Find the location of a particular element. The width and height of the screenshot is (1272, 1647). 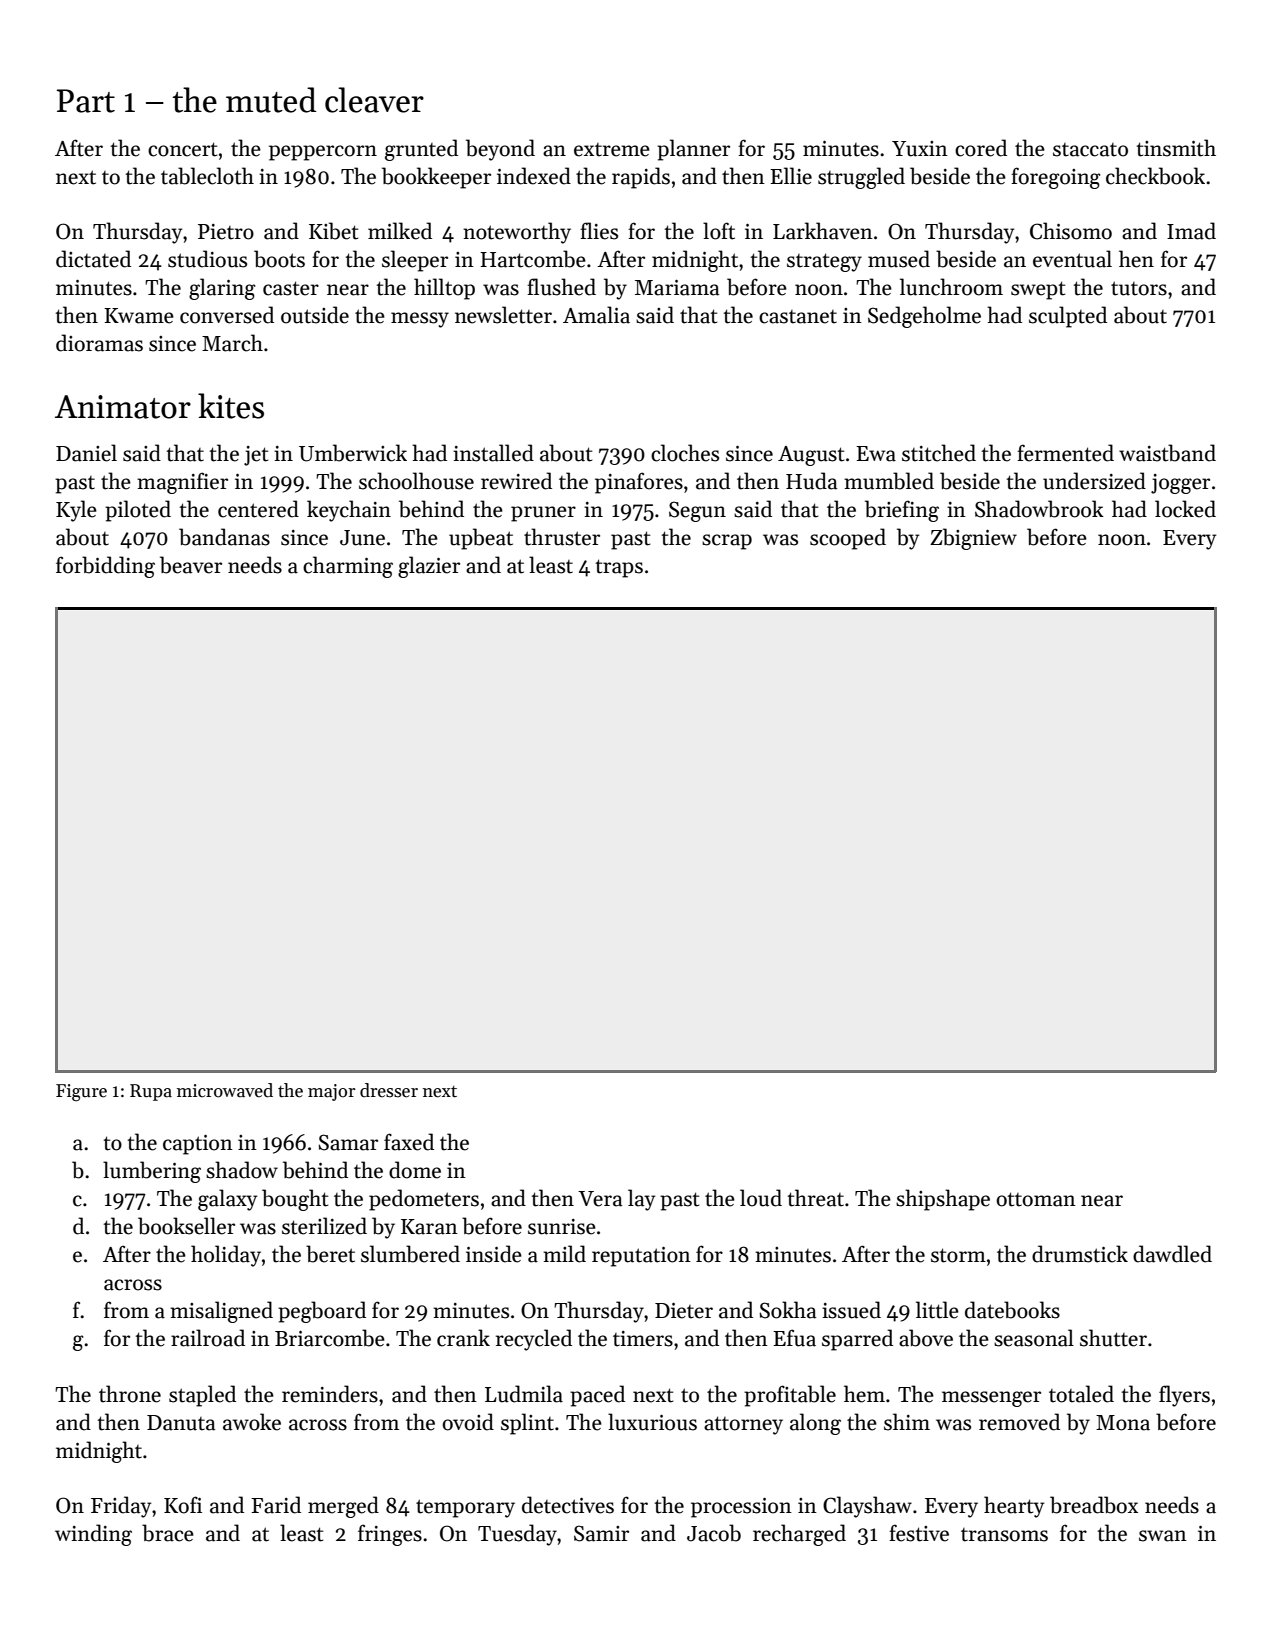

Danuta is located at coordinates (181, 1423).
